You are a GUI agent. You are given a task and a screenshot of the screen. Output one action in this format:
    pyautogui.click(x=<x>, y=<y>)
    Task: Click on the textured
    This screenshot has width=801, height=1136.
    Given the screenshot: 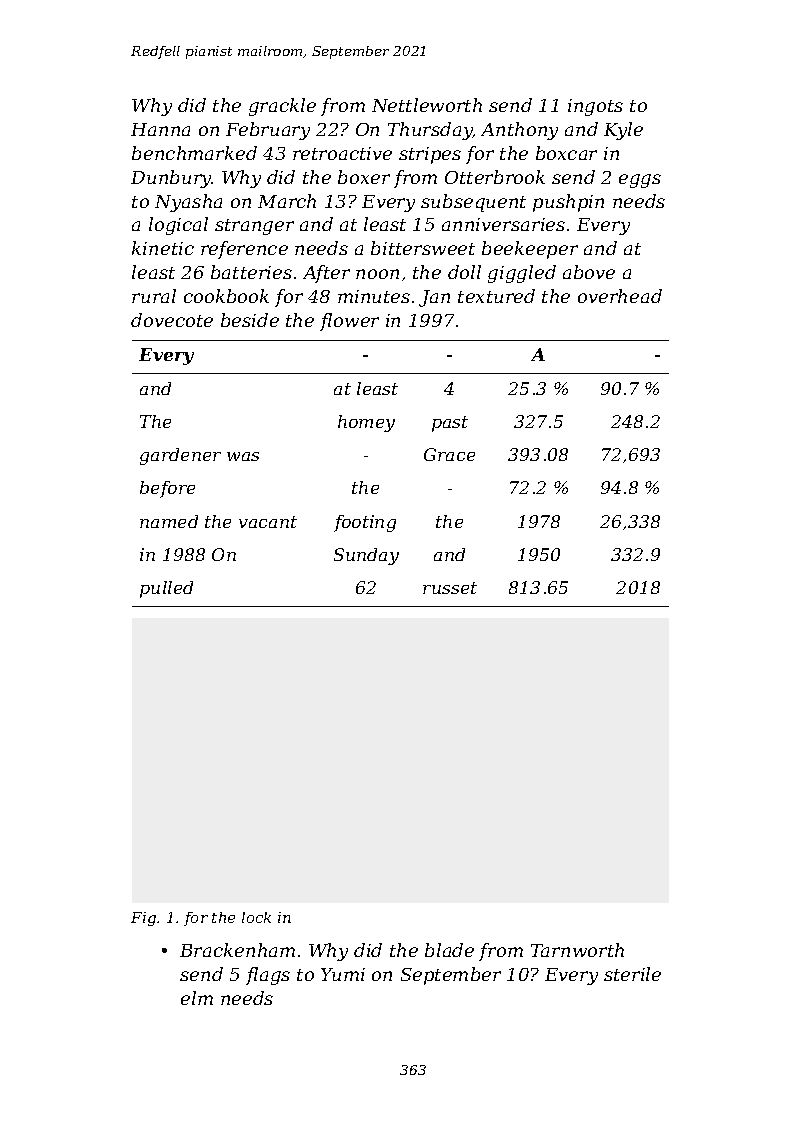 What is the action you would take?
    pyautogui.click(x=496, y=296)
